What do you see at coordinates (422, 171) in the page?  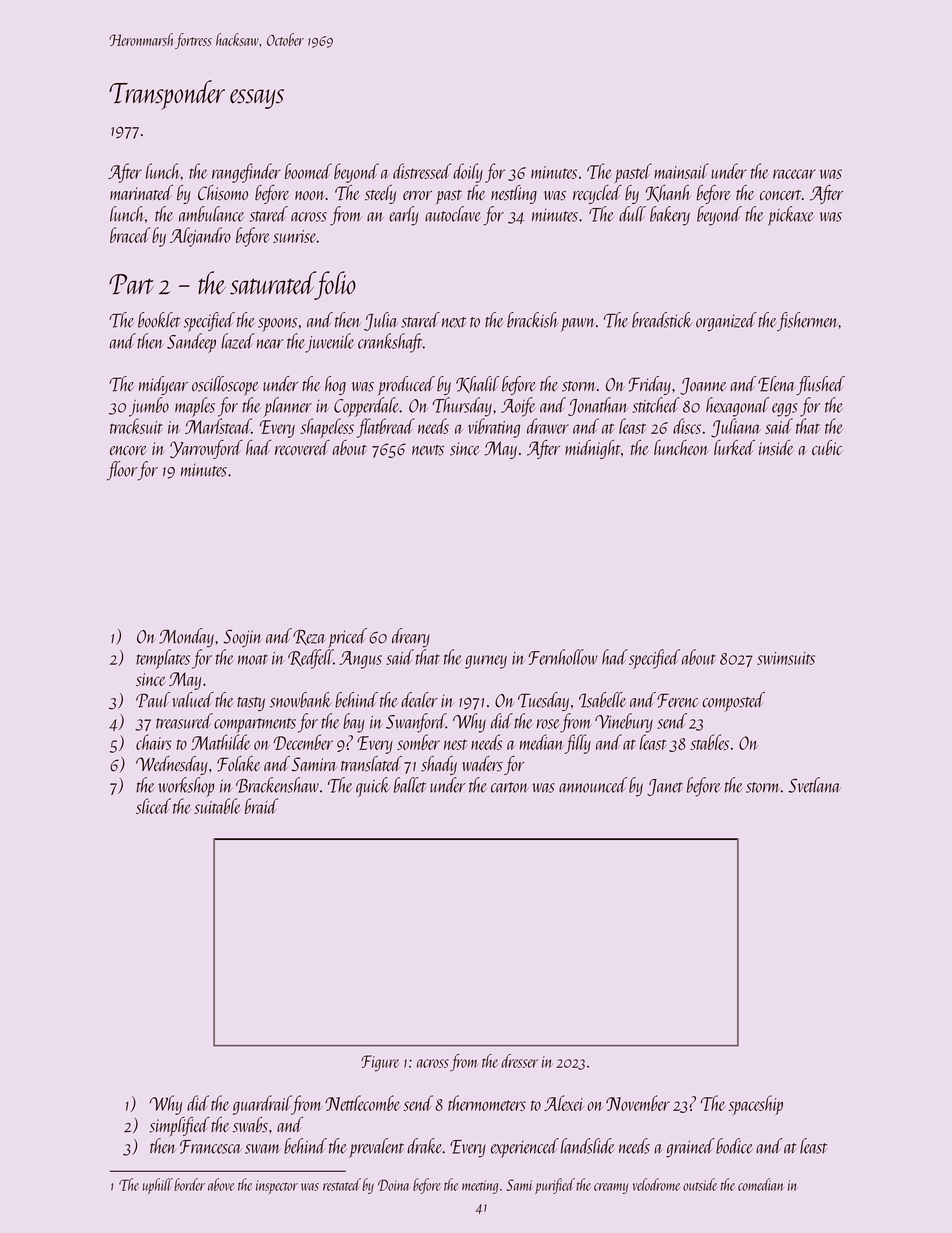 I see `distressed` at bounding box center [422, 171].
